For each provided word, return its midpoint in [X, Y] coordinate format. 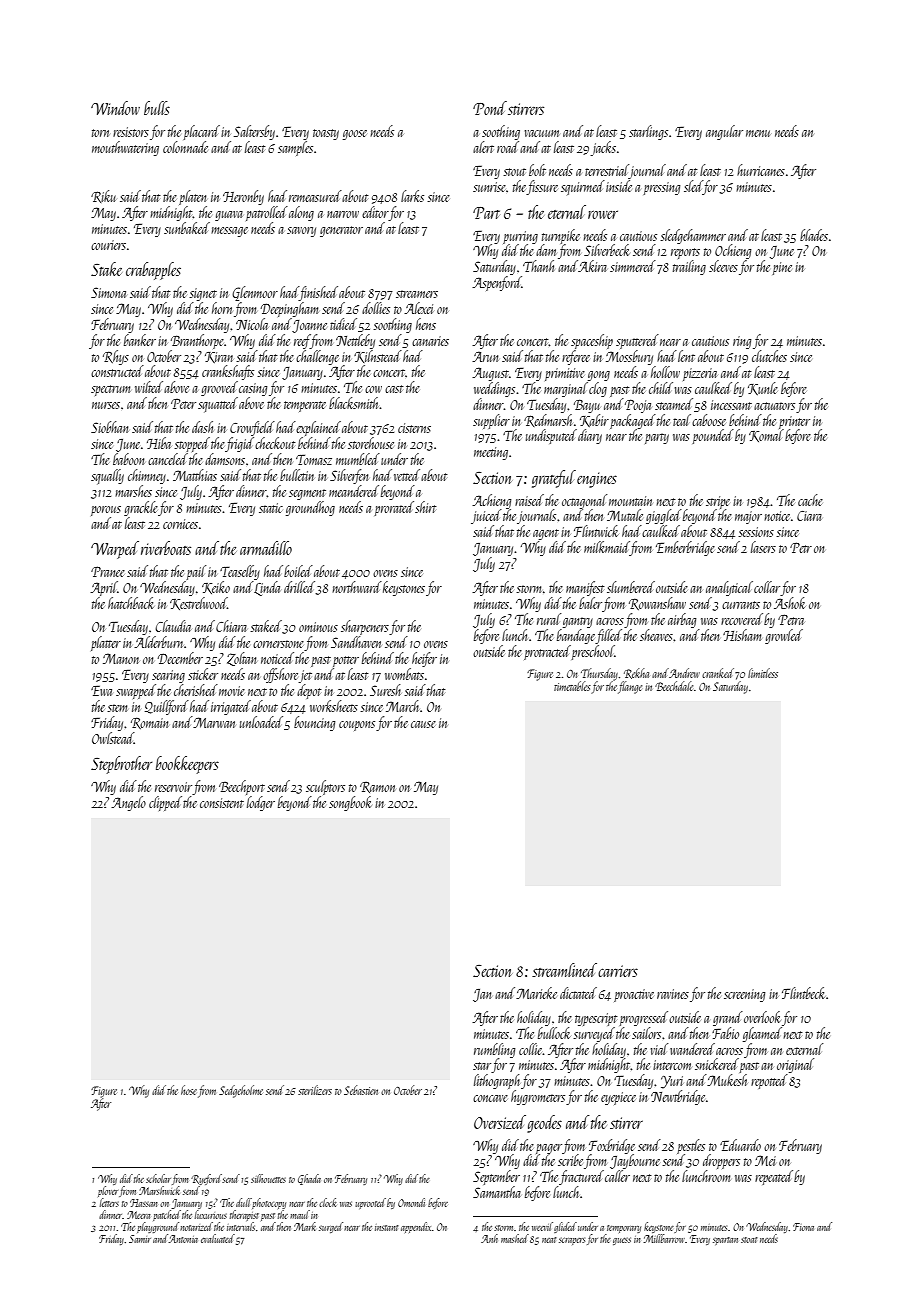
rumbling [494, 1050]
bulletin [297, 475]
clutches [769, 356]
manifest [585, 588]
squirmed [583, 187]
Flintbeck [803, 993]
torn [100, 133]
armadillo [266, 548]
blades [814, 235]
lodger [261, 803]
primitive [565, 374]
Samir [140, 1239]
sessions [756, 532]
